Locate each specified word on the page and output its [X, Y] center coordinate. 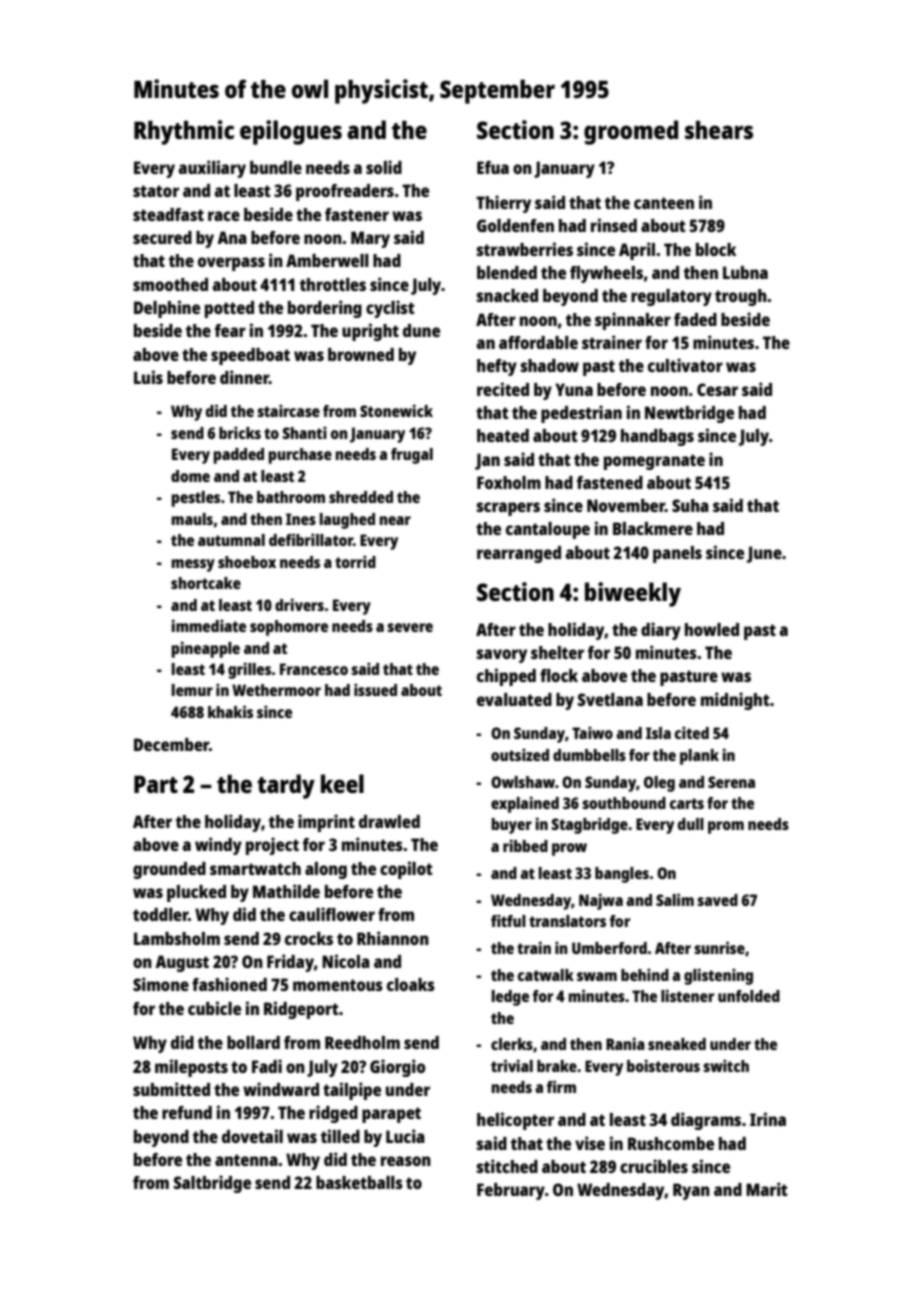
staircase [288, 410]
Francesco [314, 669]
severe [410, 627]
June [764, 554]
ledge [510, 998]
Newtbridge [689, 414]
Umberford [609, 948]
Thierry [503, 204]
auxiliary [212, 169]
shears [719, 130]
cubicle [214, 1008]
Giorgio [398, 1068]
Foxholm [509, 482]
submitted [171, 1089]
